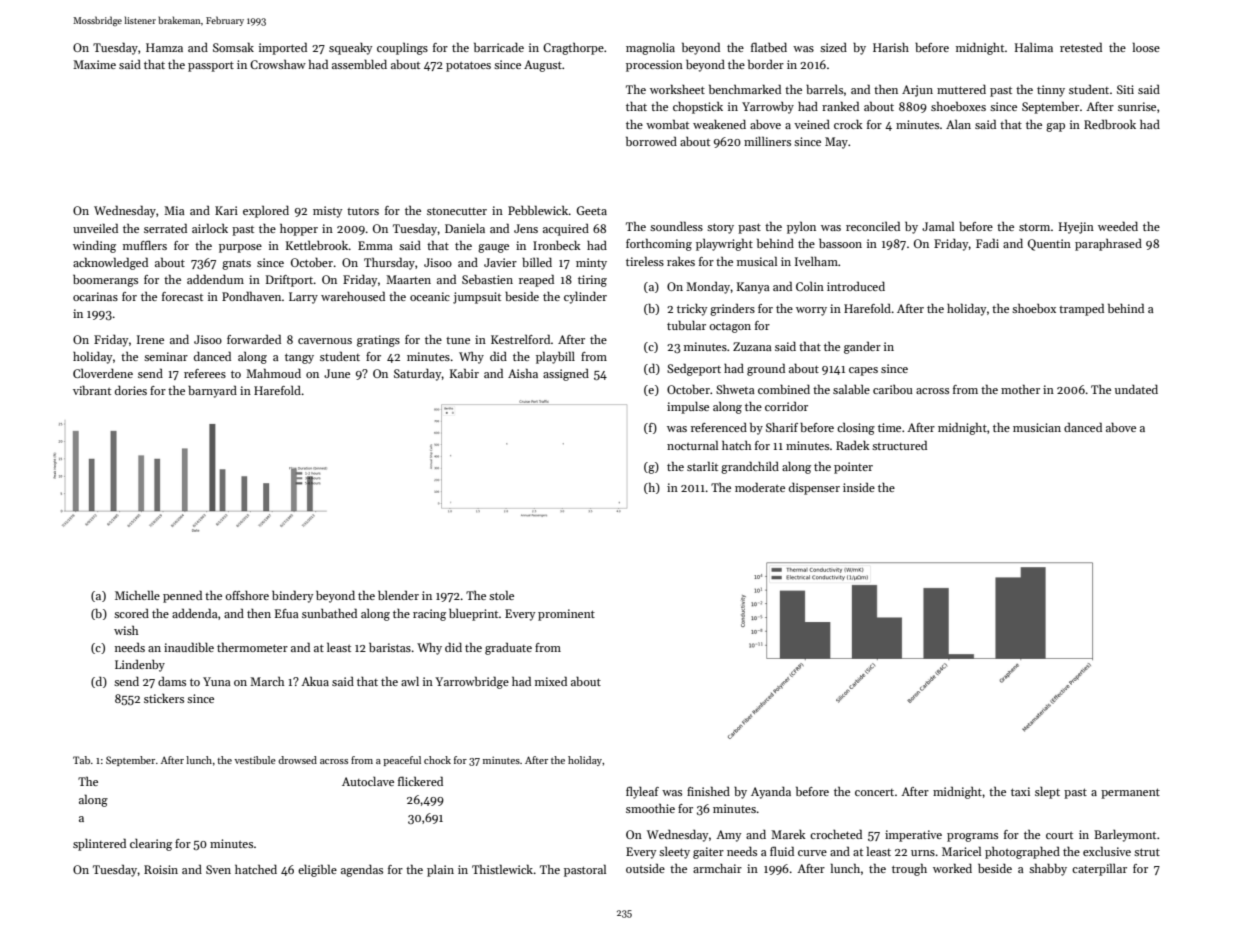 This image has width=1233, height=952. I want to click on splintered, so click(99, 844).
